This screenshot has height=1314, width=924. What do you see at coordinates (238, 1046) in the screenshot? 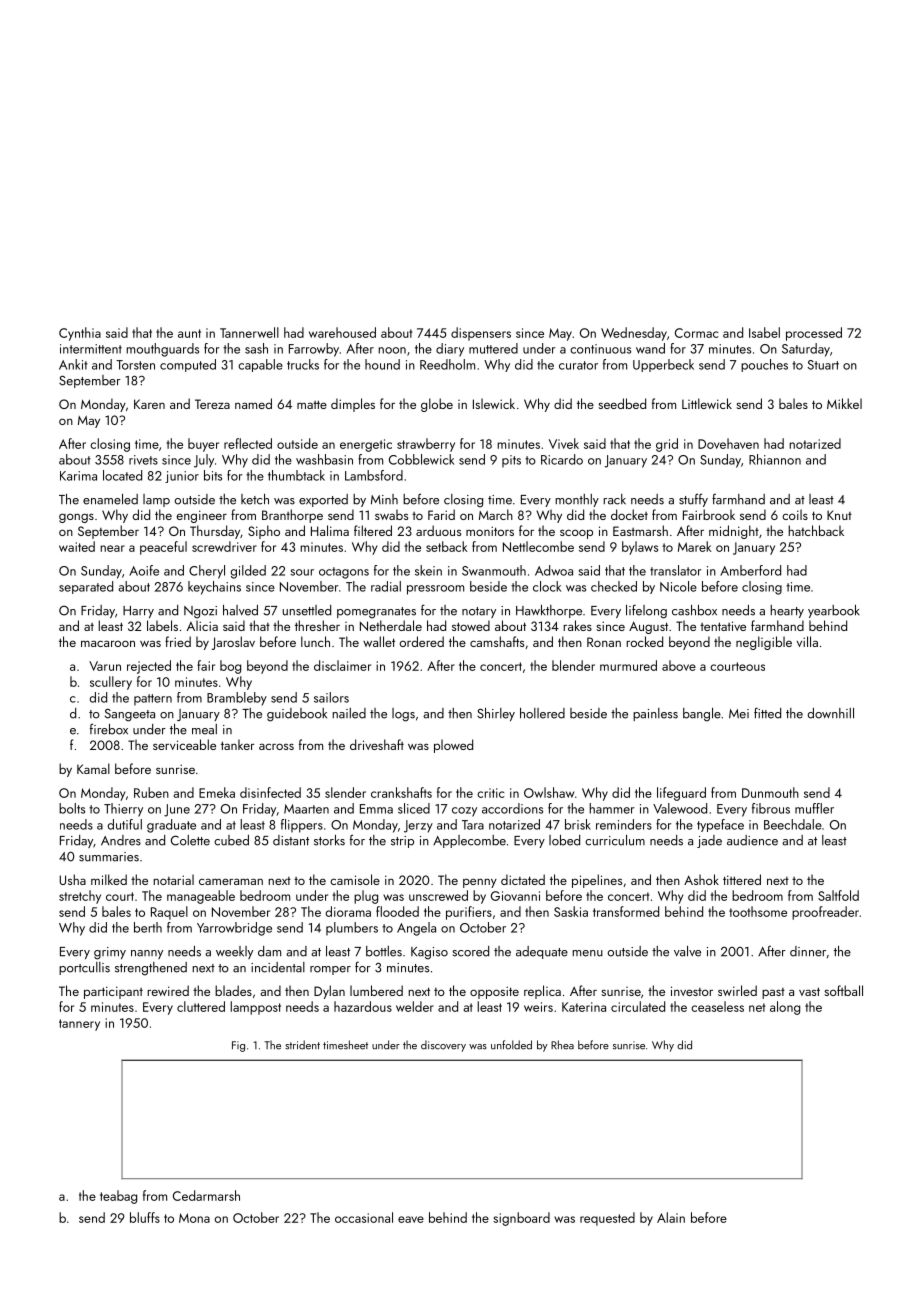
I see `Fig` at bounding box center [238, 1046].
